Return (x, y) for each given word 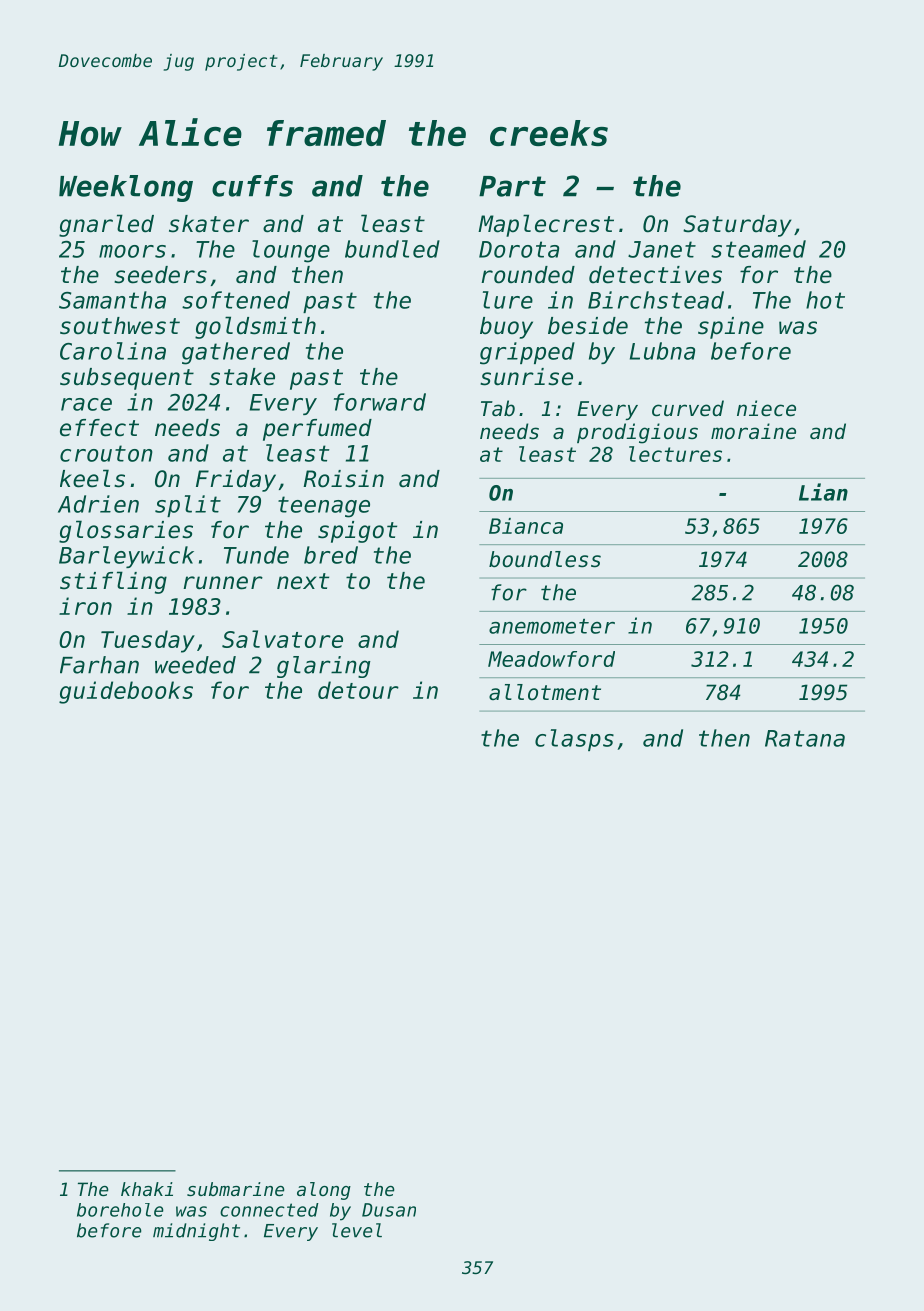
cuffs (252, 186)
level (357, 1230)
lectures (675, 454)
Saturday (737, 226)
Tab (498, 408)
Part (512, 186)
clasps (574, 740)
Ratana (805, 738)
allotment (545, 692)
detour (358, 690)
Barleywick (126, 557)
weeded (195, 665)
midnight (196, 1232)
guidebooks (126, 692)
